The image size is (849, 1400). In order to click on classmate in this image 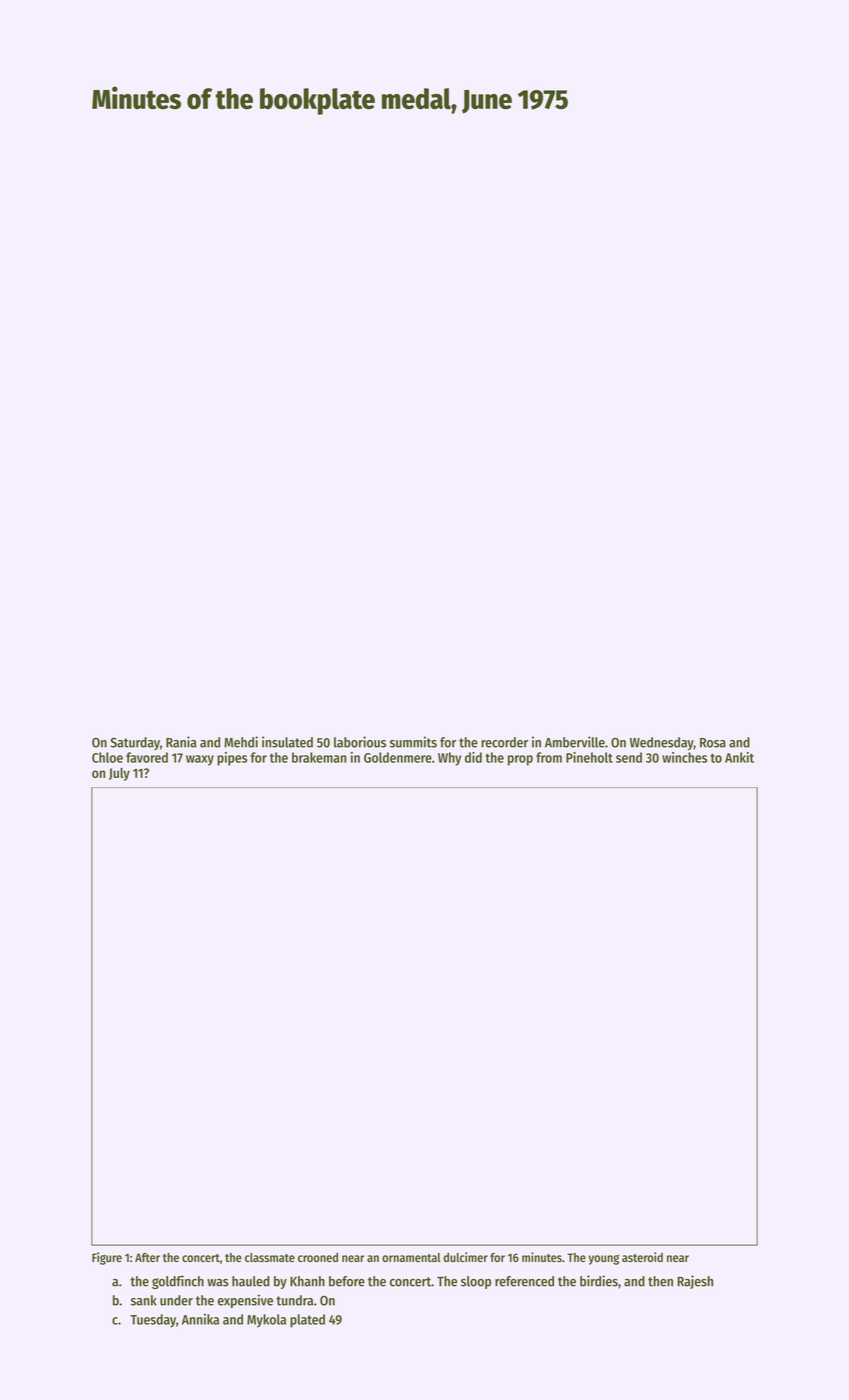, I will do `click(270, 1257)`.
